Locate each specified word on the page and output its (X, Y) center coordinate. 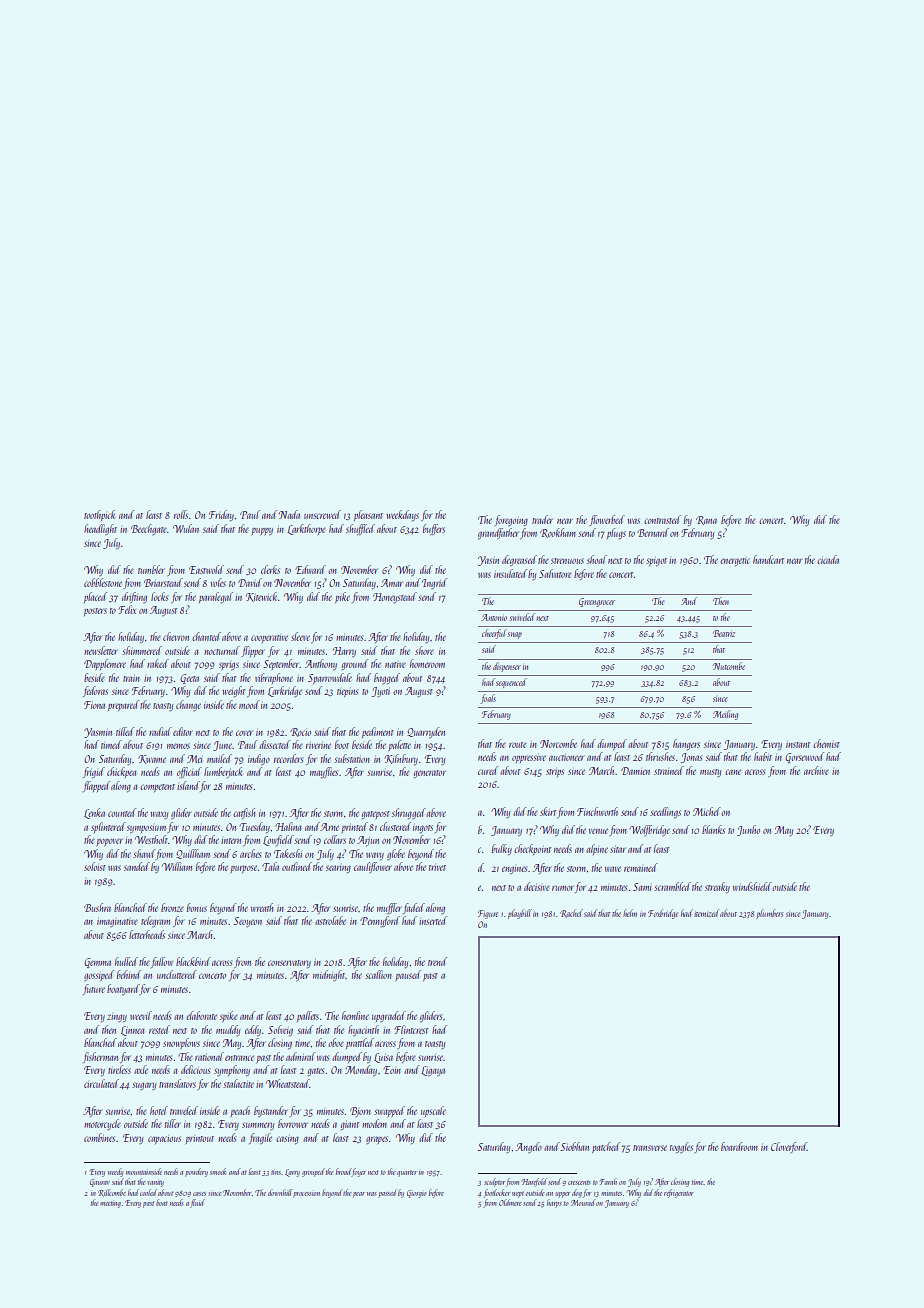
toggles (681, 1147)
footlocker (496, 1193)
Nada (289, 514)
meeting (110, 1204)
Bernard (653, 532)
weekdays (402, 515)
